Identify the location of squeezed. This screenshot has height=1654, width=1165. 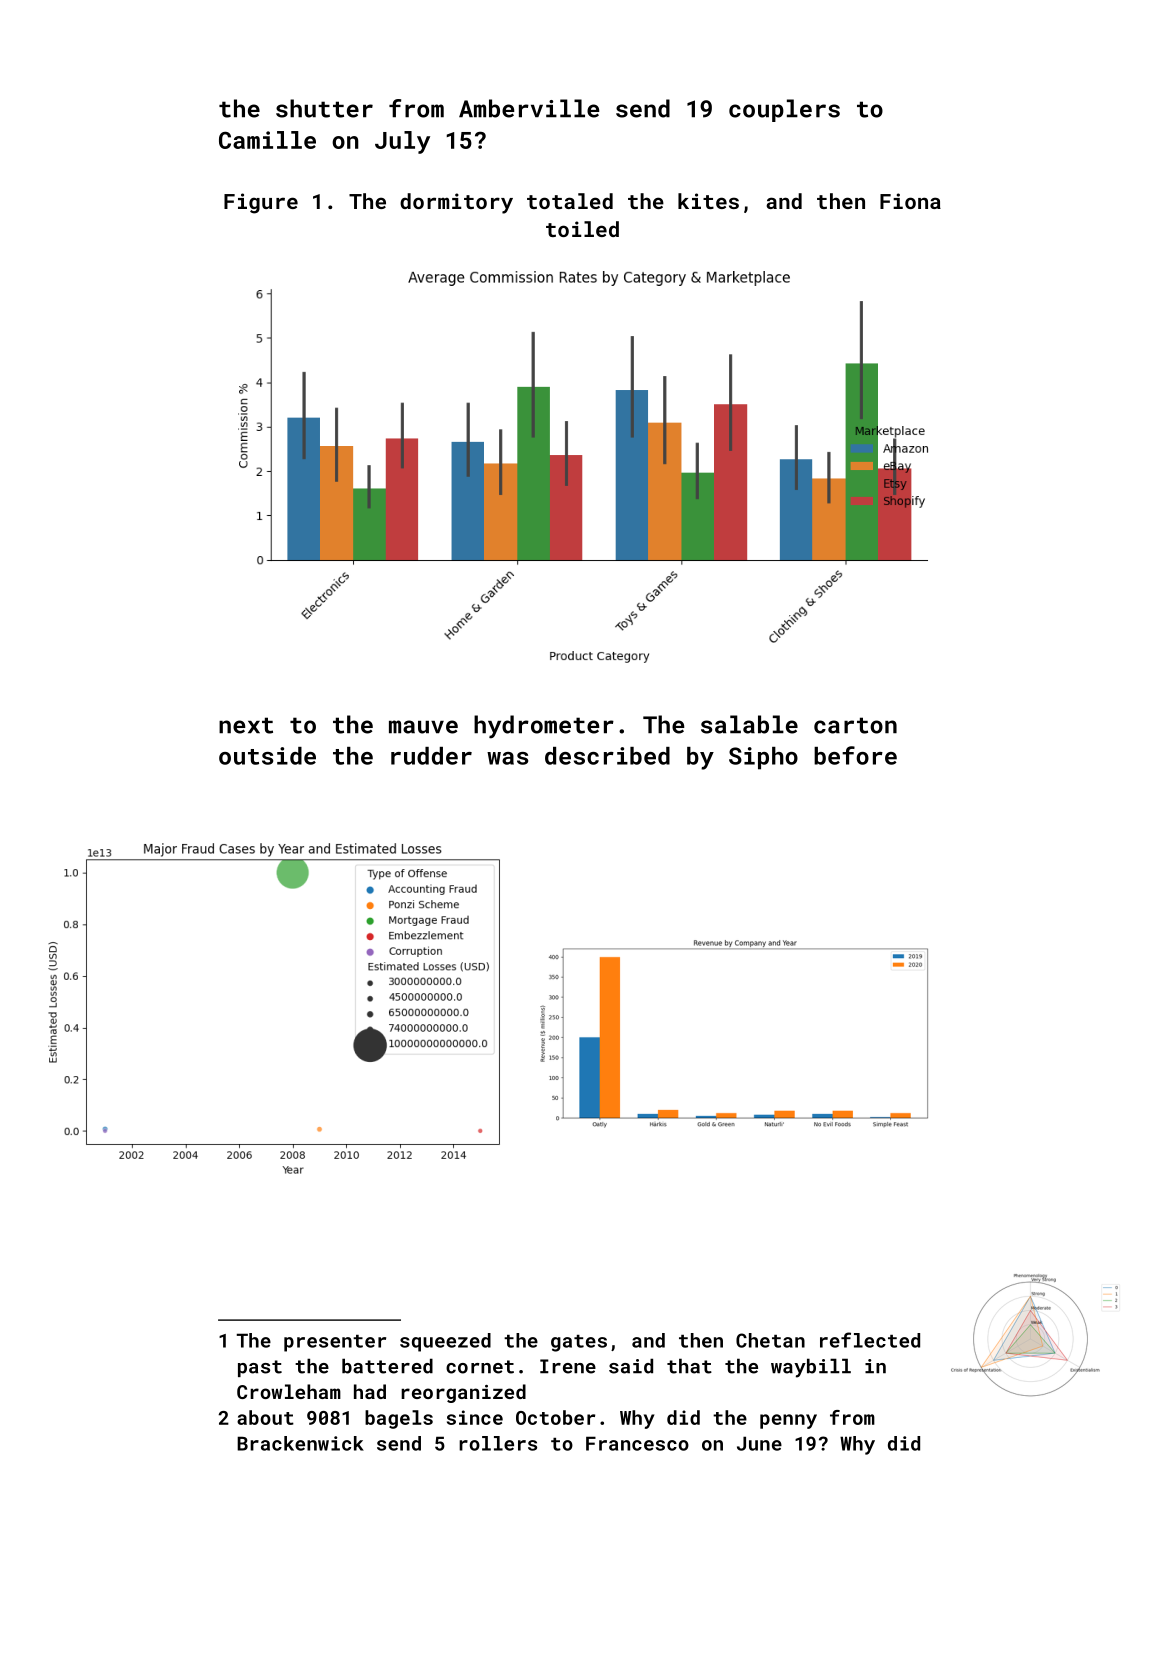
(445, 1342).
